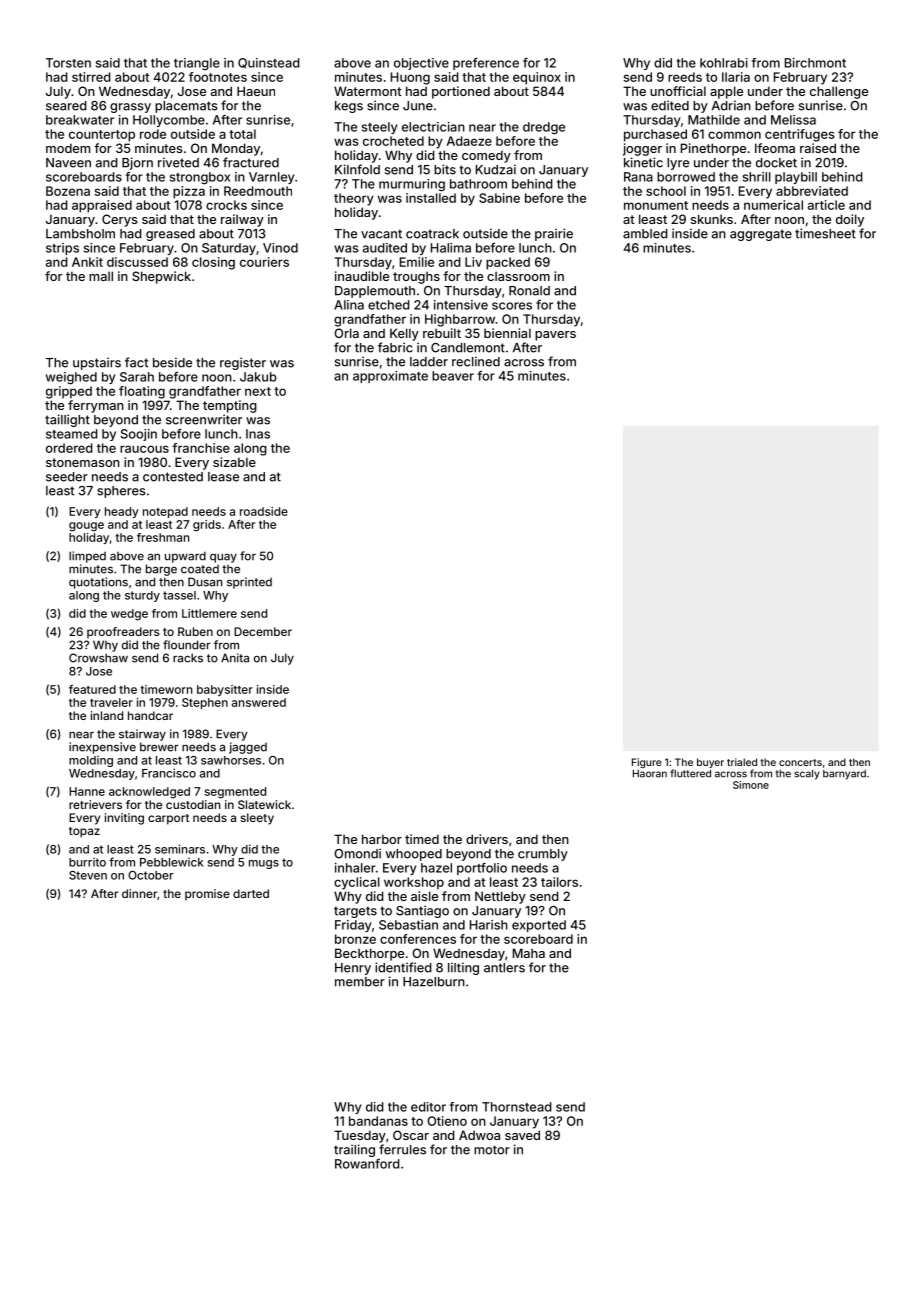  Describe the element at coordinates (259, 702) in the image. I see `answered` at that location.
